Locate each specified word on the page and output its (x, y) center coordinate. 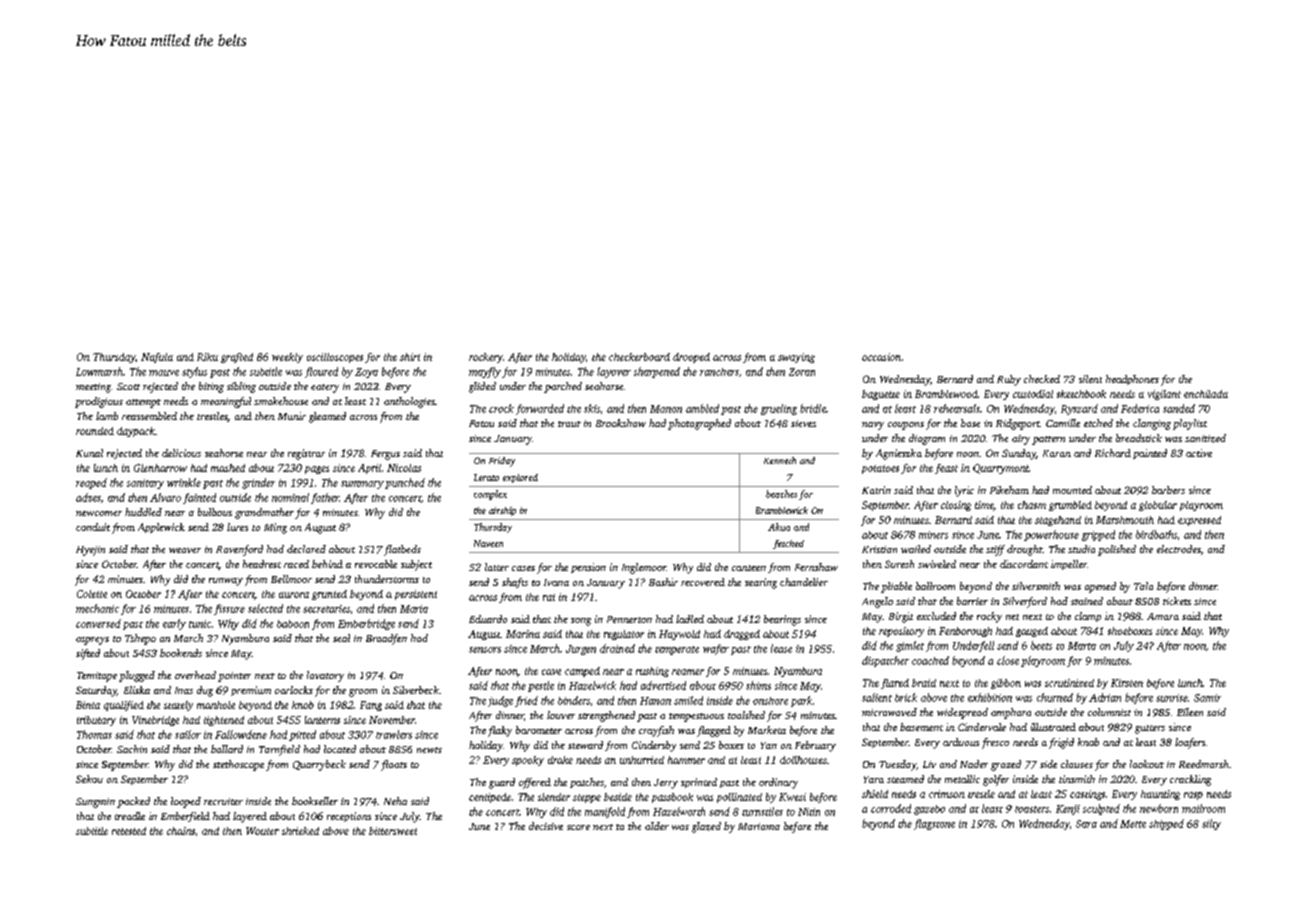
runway (226, 582)
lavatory (325, 676)
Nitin (809, 812)
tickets (1177, 601)
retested (129, 831)
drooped (691, 358)
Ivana (556, 582)
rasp (1193, 796)
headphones (1132, 380)
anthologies (409, 402)
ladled (690, 619)
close (1008, 660)
